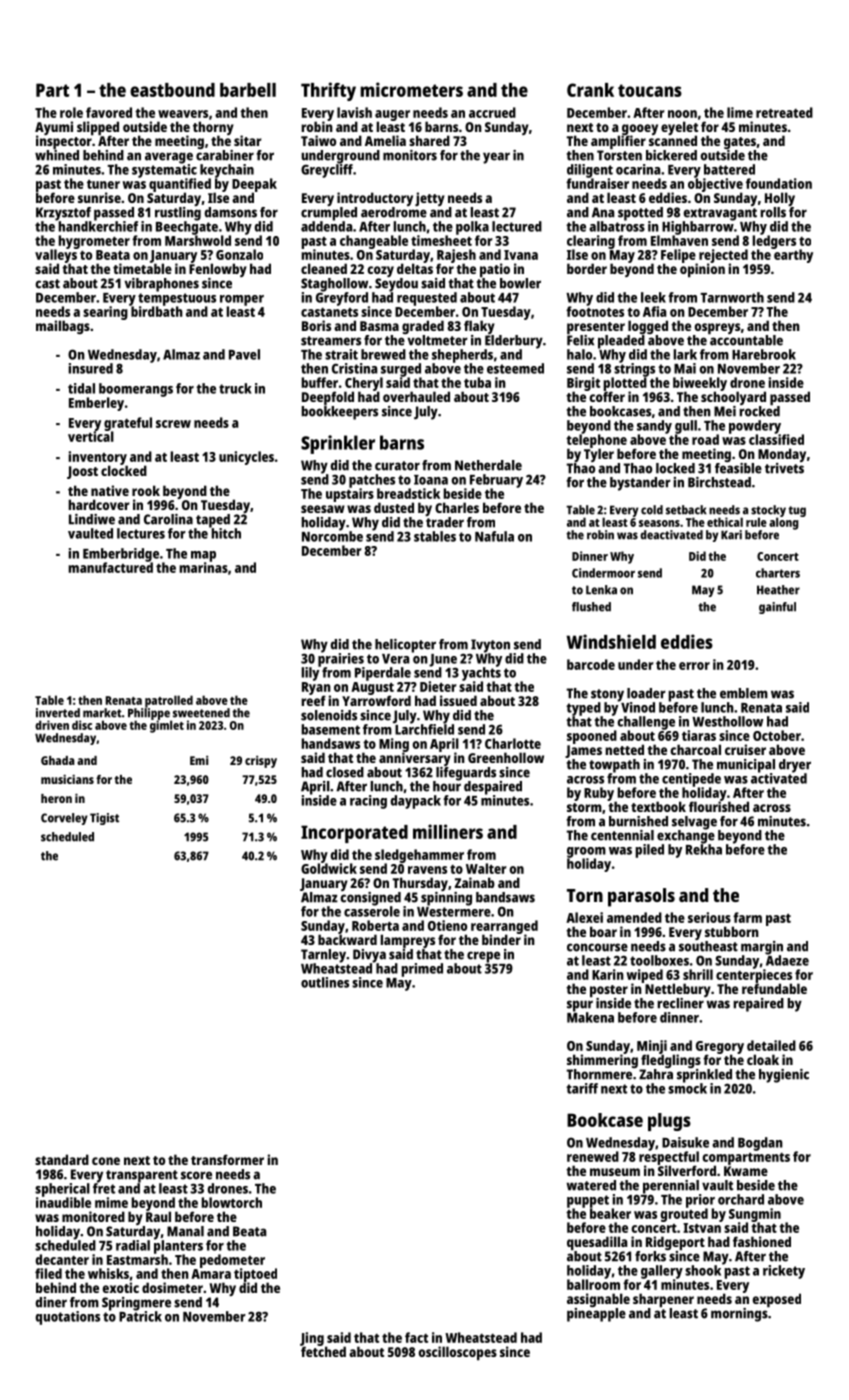 The height and width of the page is (1400, 849). I want to click on plotted, so click(625, 384).
